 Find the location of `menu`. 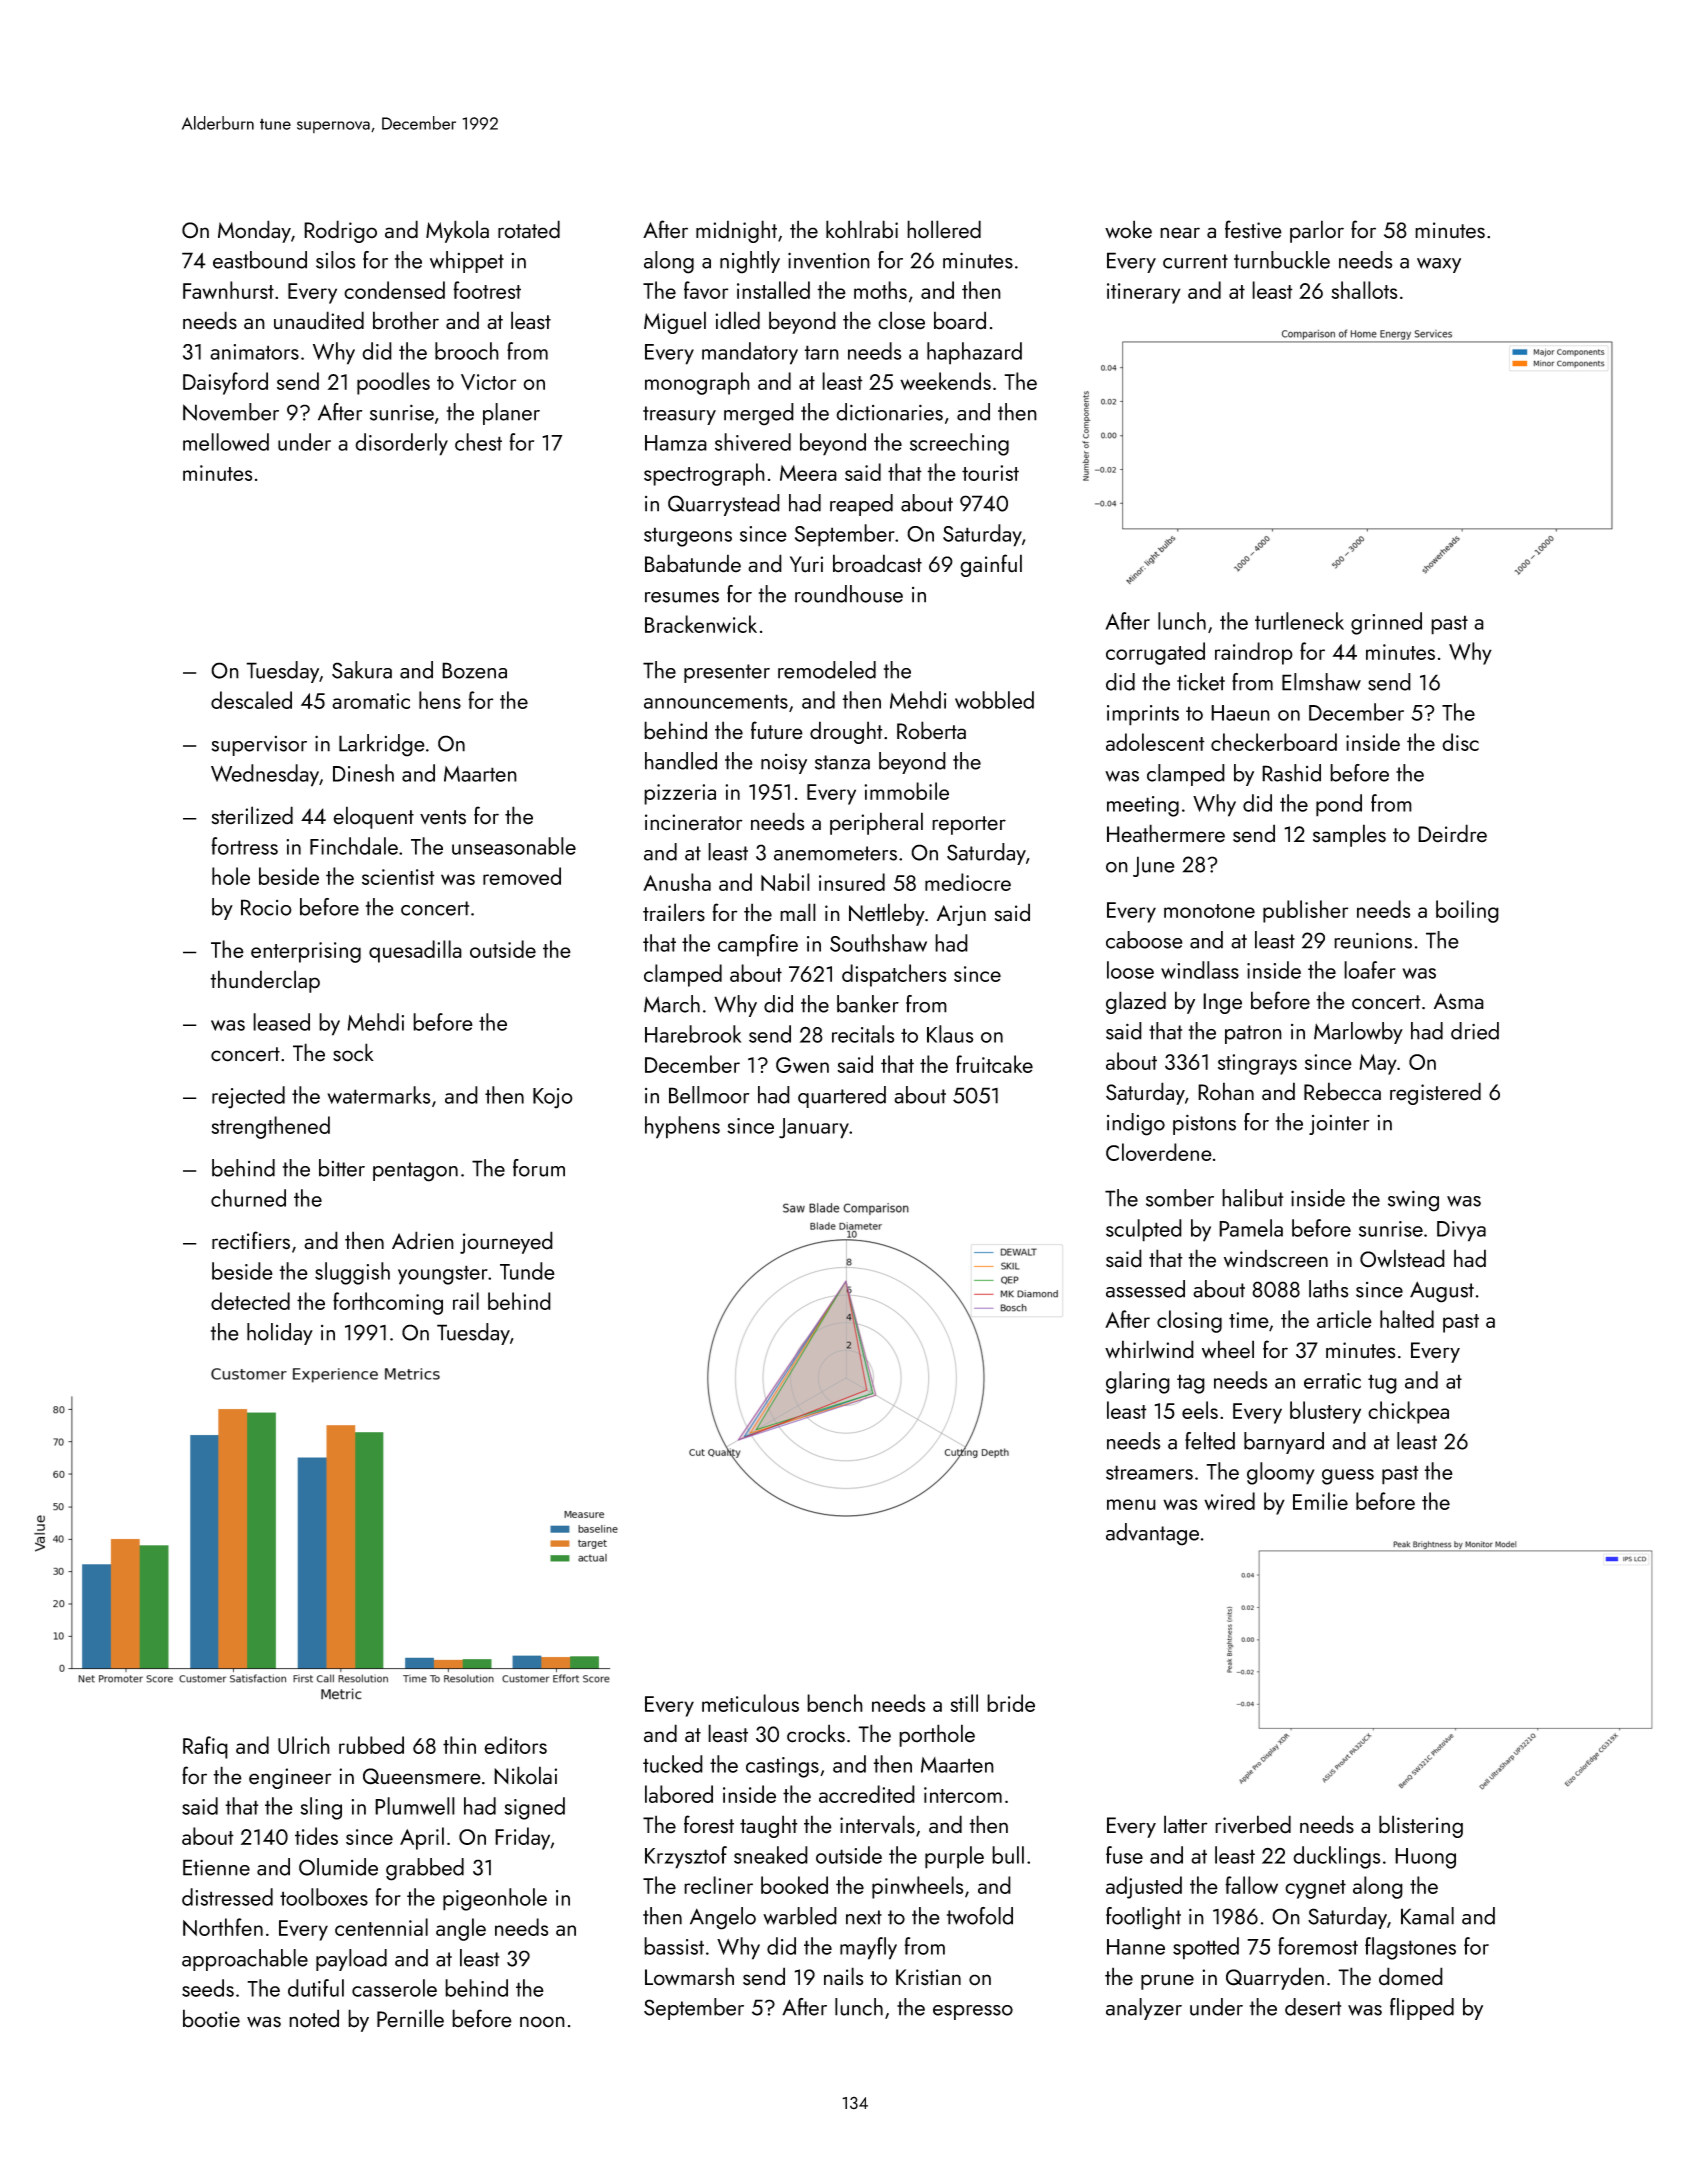

menu is located at coordinates (1131, 1504).
